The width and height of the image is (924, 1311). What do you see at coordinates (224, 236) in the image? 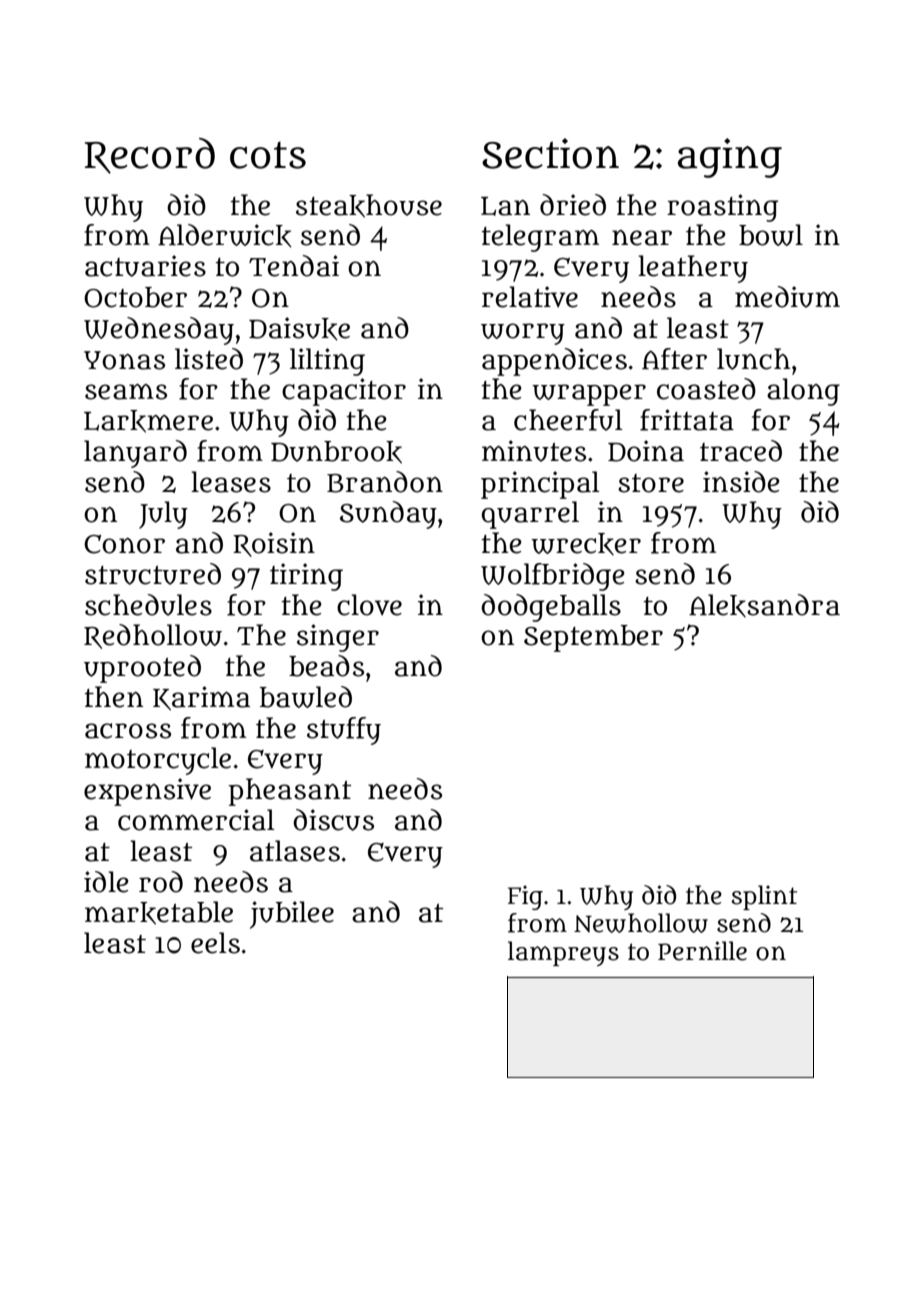
I see `Alderwick` at bounding box center [224, 236].
